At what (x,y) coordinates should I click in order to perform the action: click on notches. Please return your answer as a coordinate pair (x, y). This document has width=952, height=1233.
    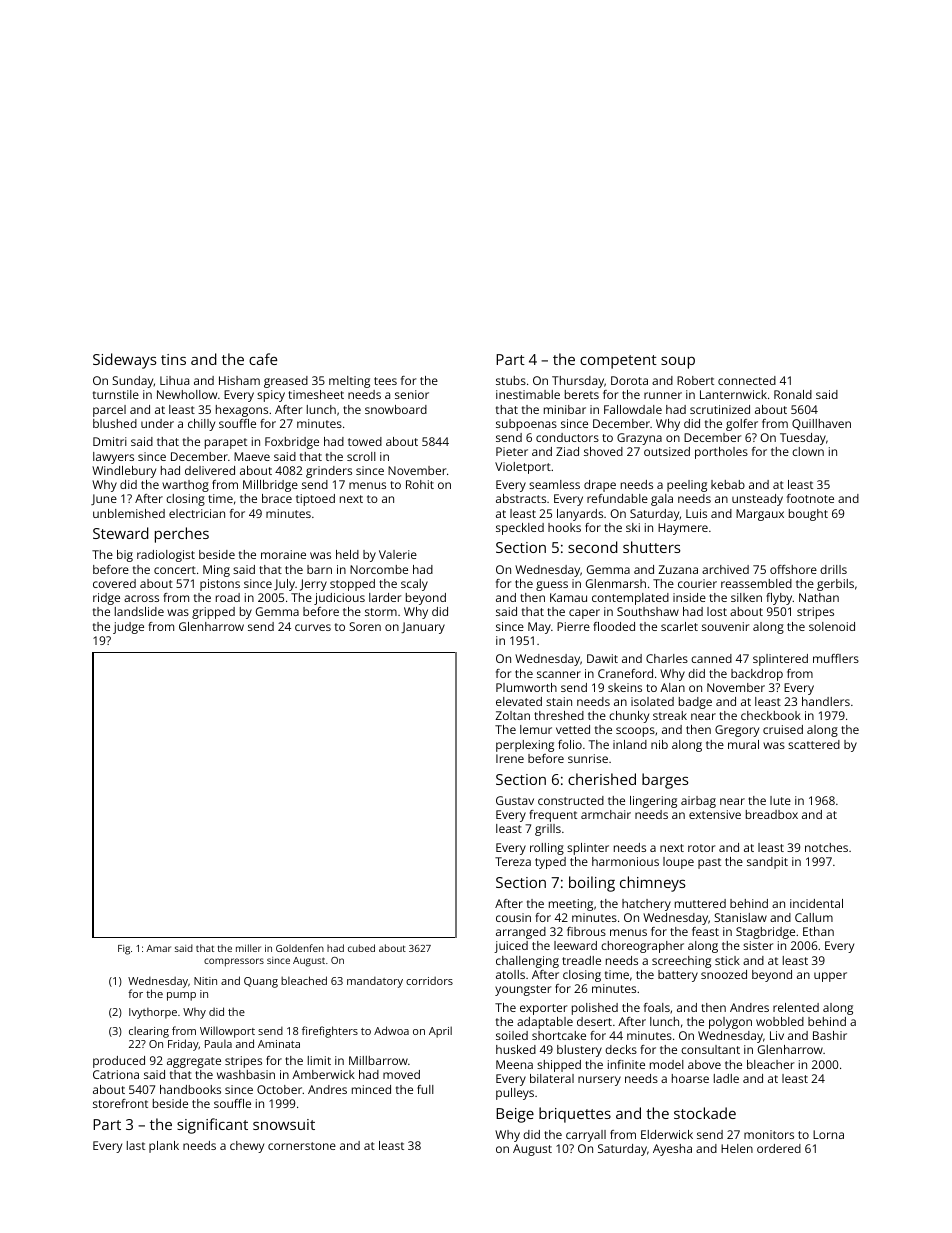
    Looking at the image, I should click on (826, 847).
